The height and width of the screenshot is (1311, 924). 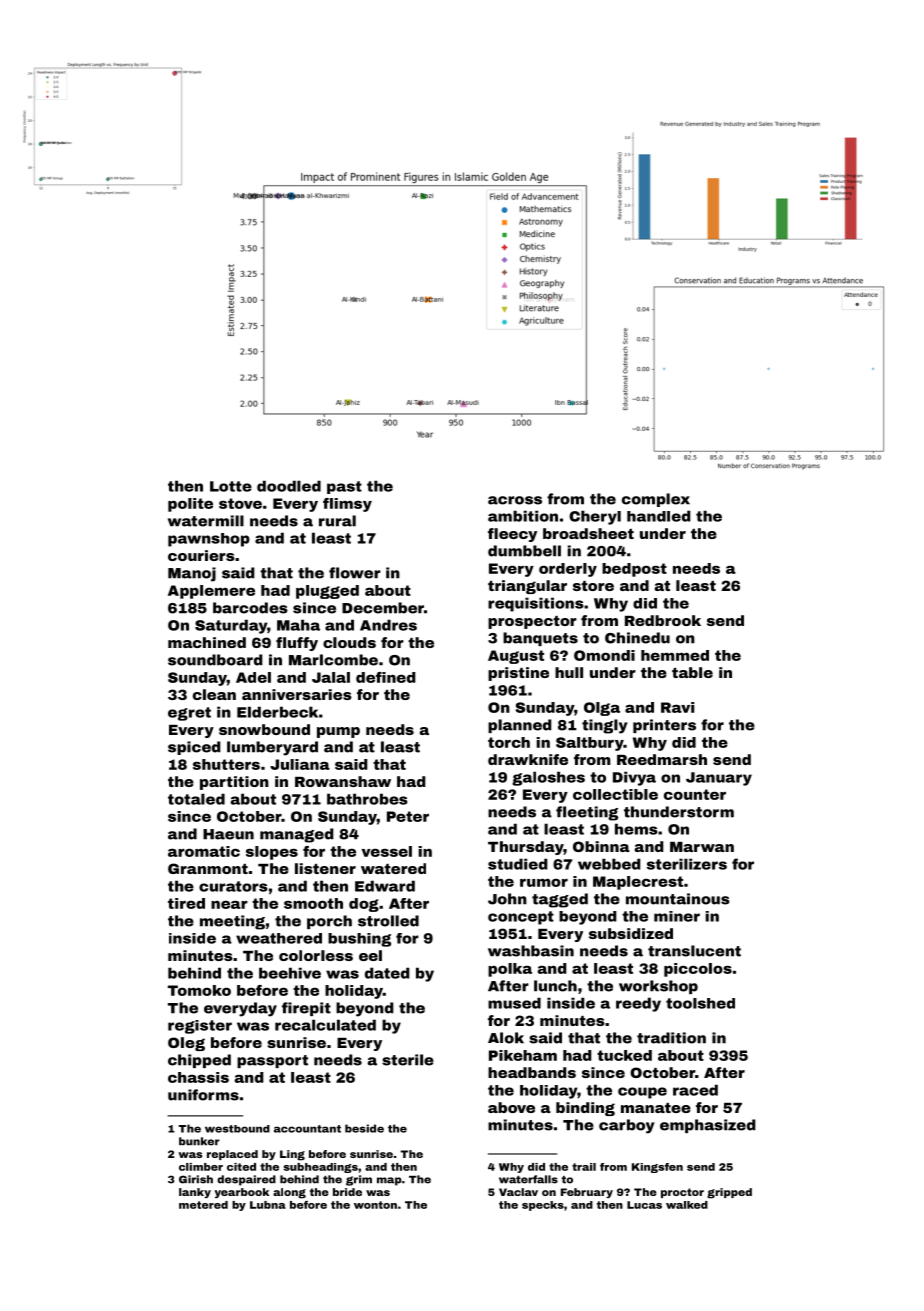 I want to click on pristine, so click(x=518, y=674).
